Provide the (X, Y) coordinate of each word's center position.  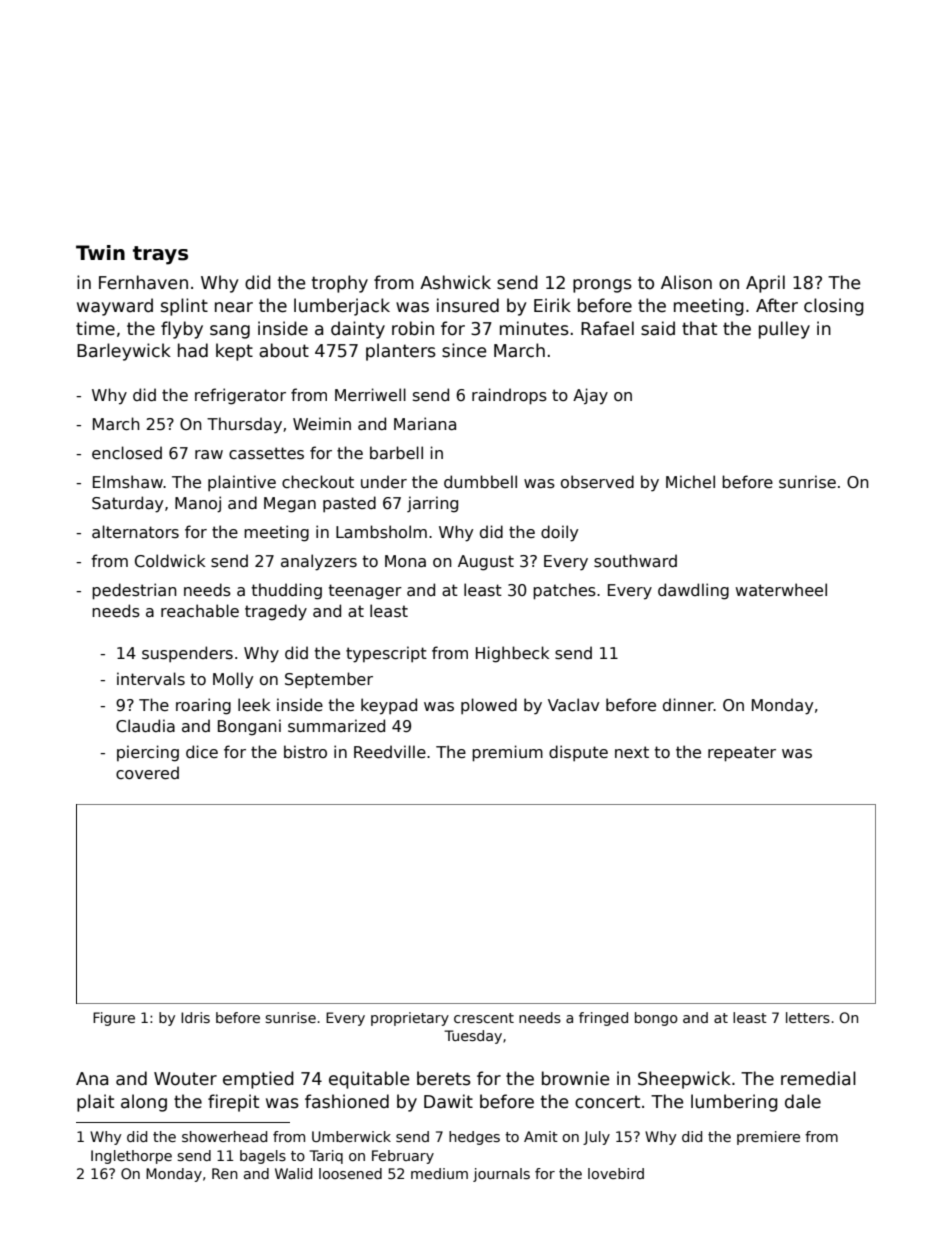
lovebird (616, 1173)
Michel (690, 481)
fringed (603, 1019)
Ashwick (455, 282)
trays (160, 255)
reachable (200, 610)
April (765, 284)
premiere (768, 1138)
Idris (195, 1017)
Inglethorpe (131, 1157)
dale (803, 1101)
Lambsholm (381, 532)
